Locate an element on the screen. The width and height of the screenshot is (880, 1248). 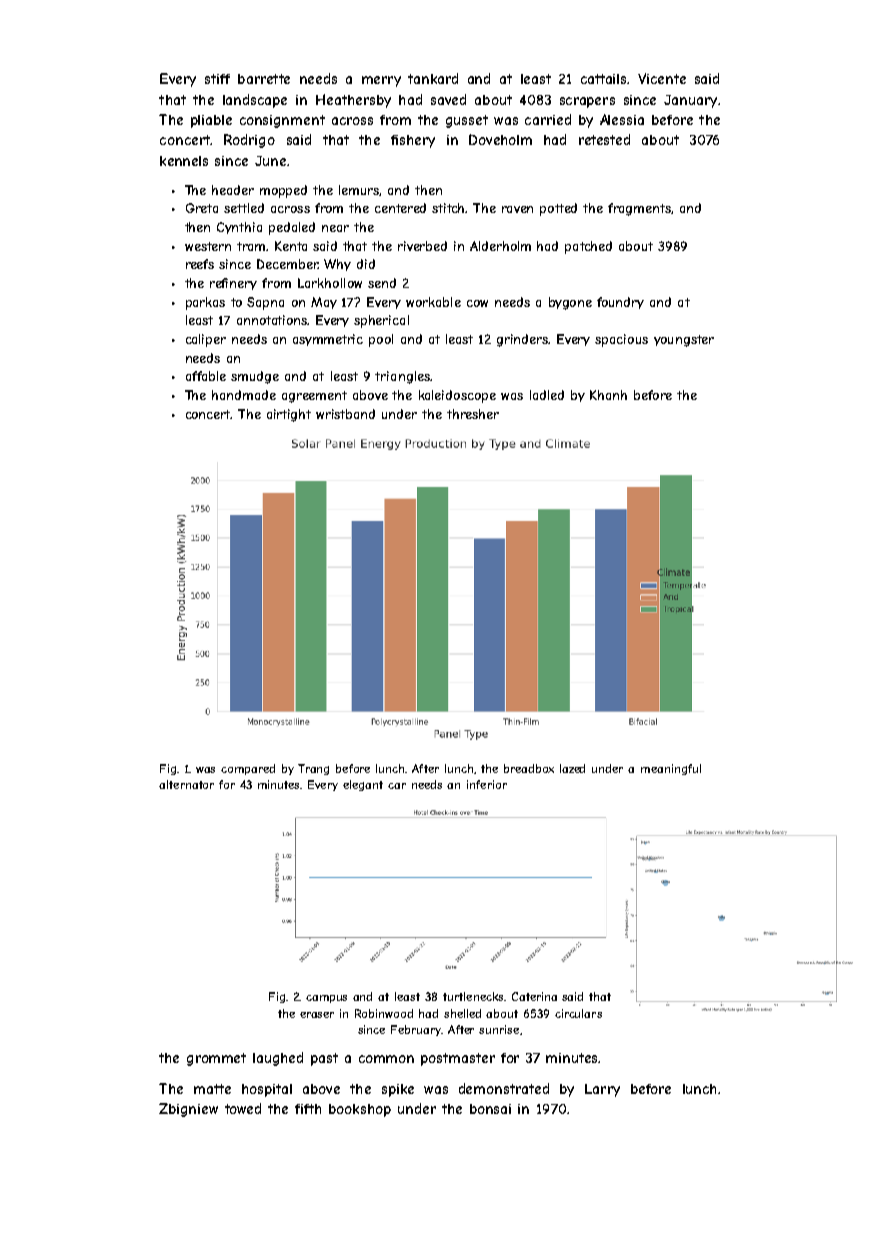
stiff is located at coordinates (217, 79).
